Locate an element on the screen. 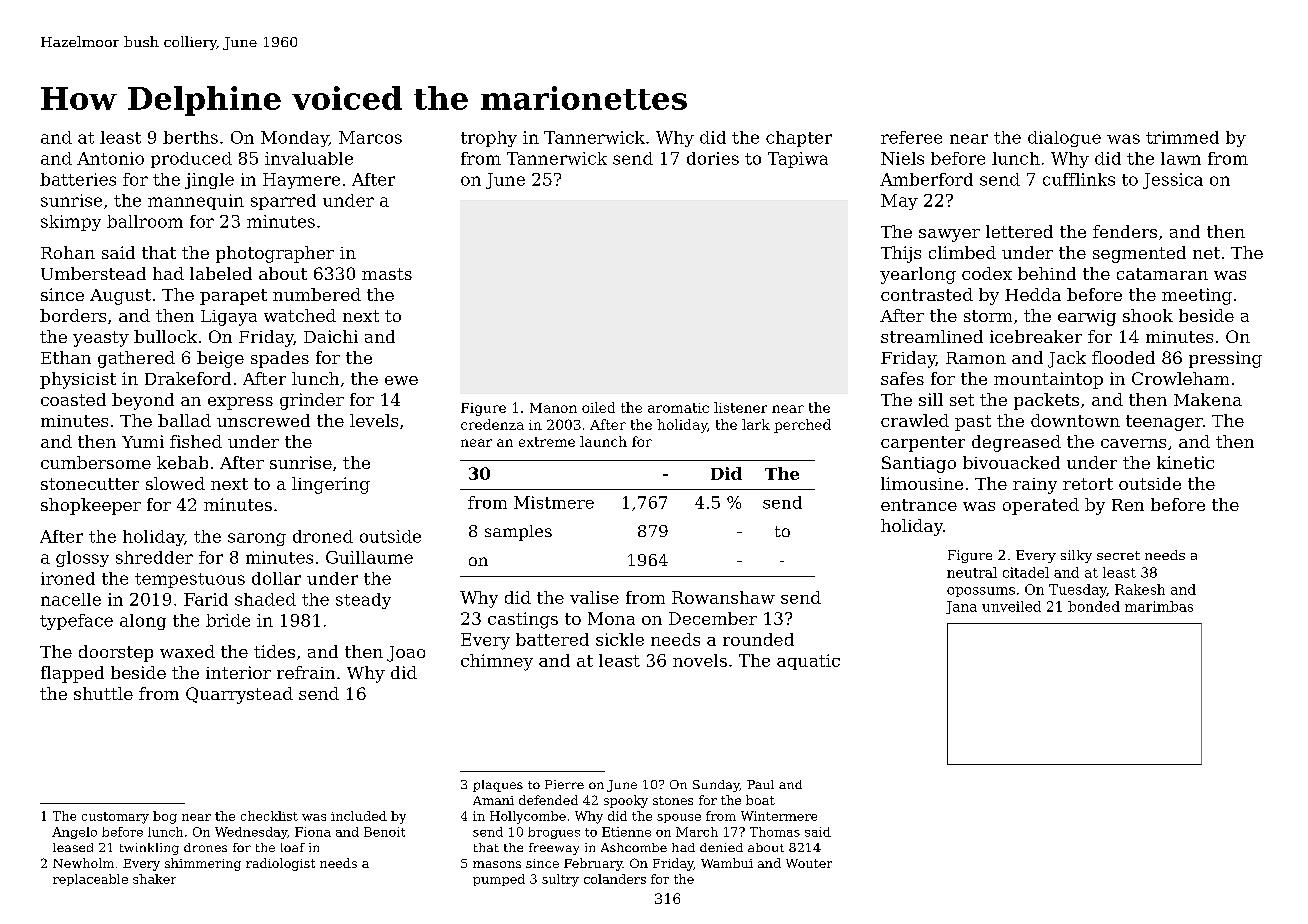  valise is located at coordinates (594, 597).
